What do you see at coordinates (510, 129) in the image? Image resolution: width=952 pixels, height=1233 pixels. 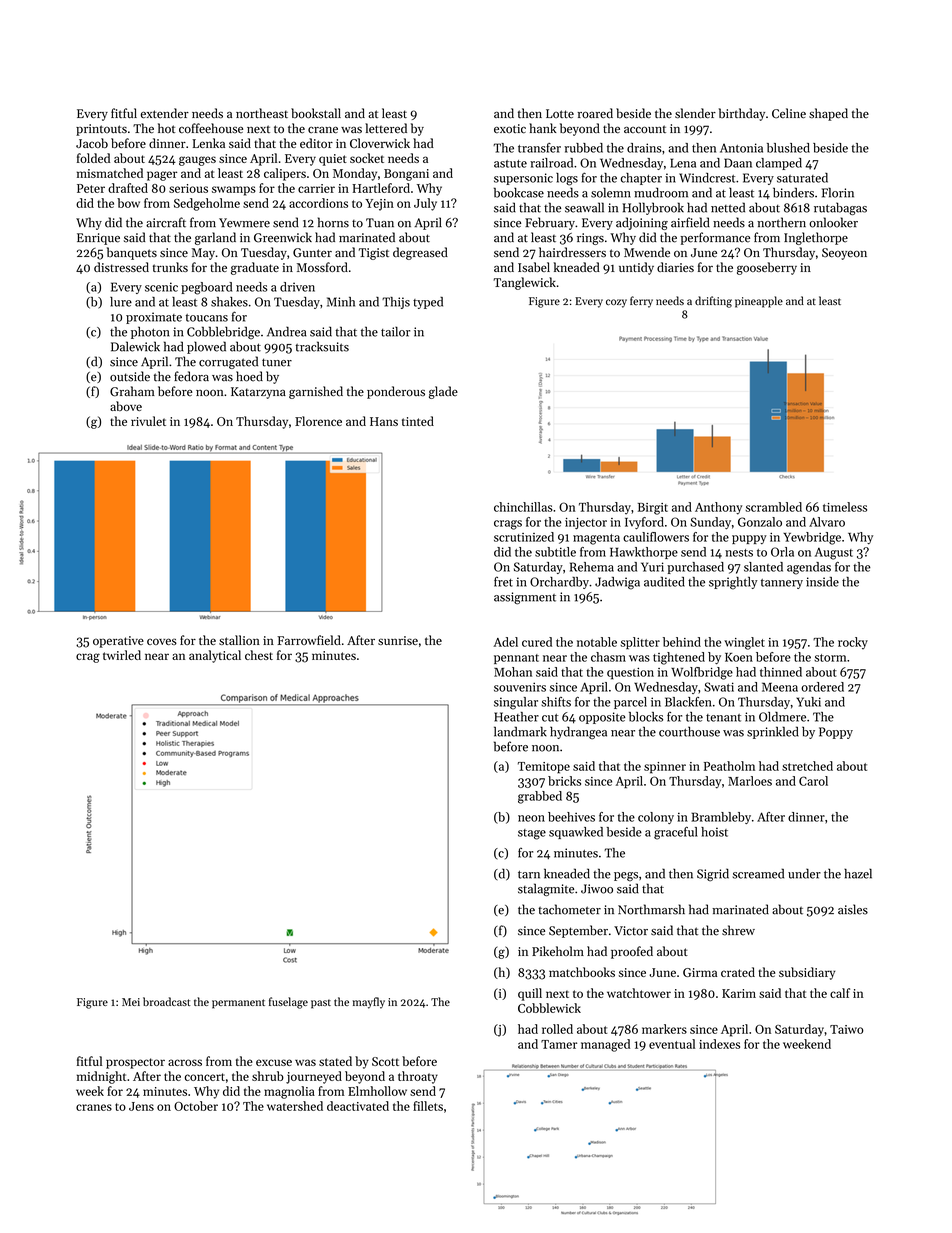 I see `exotic` at bounding box center [510, 129].
